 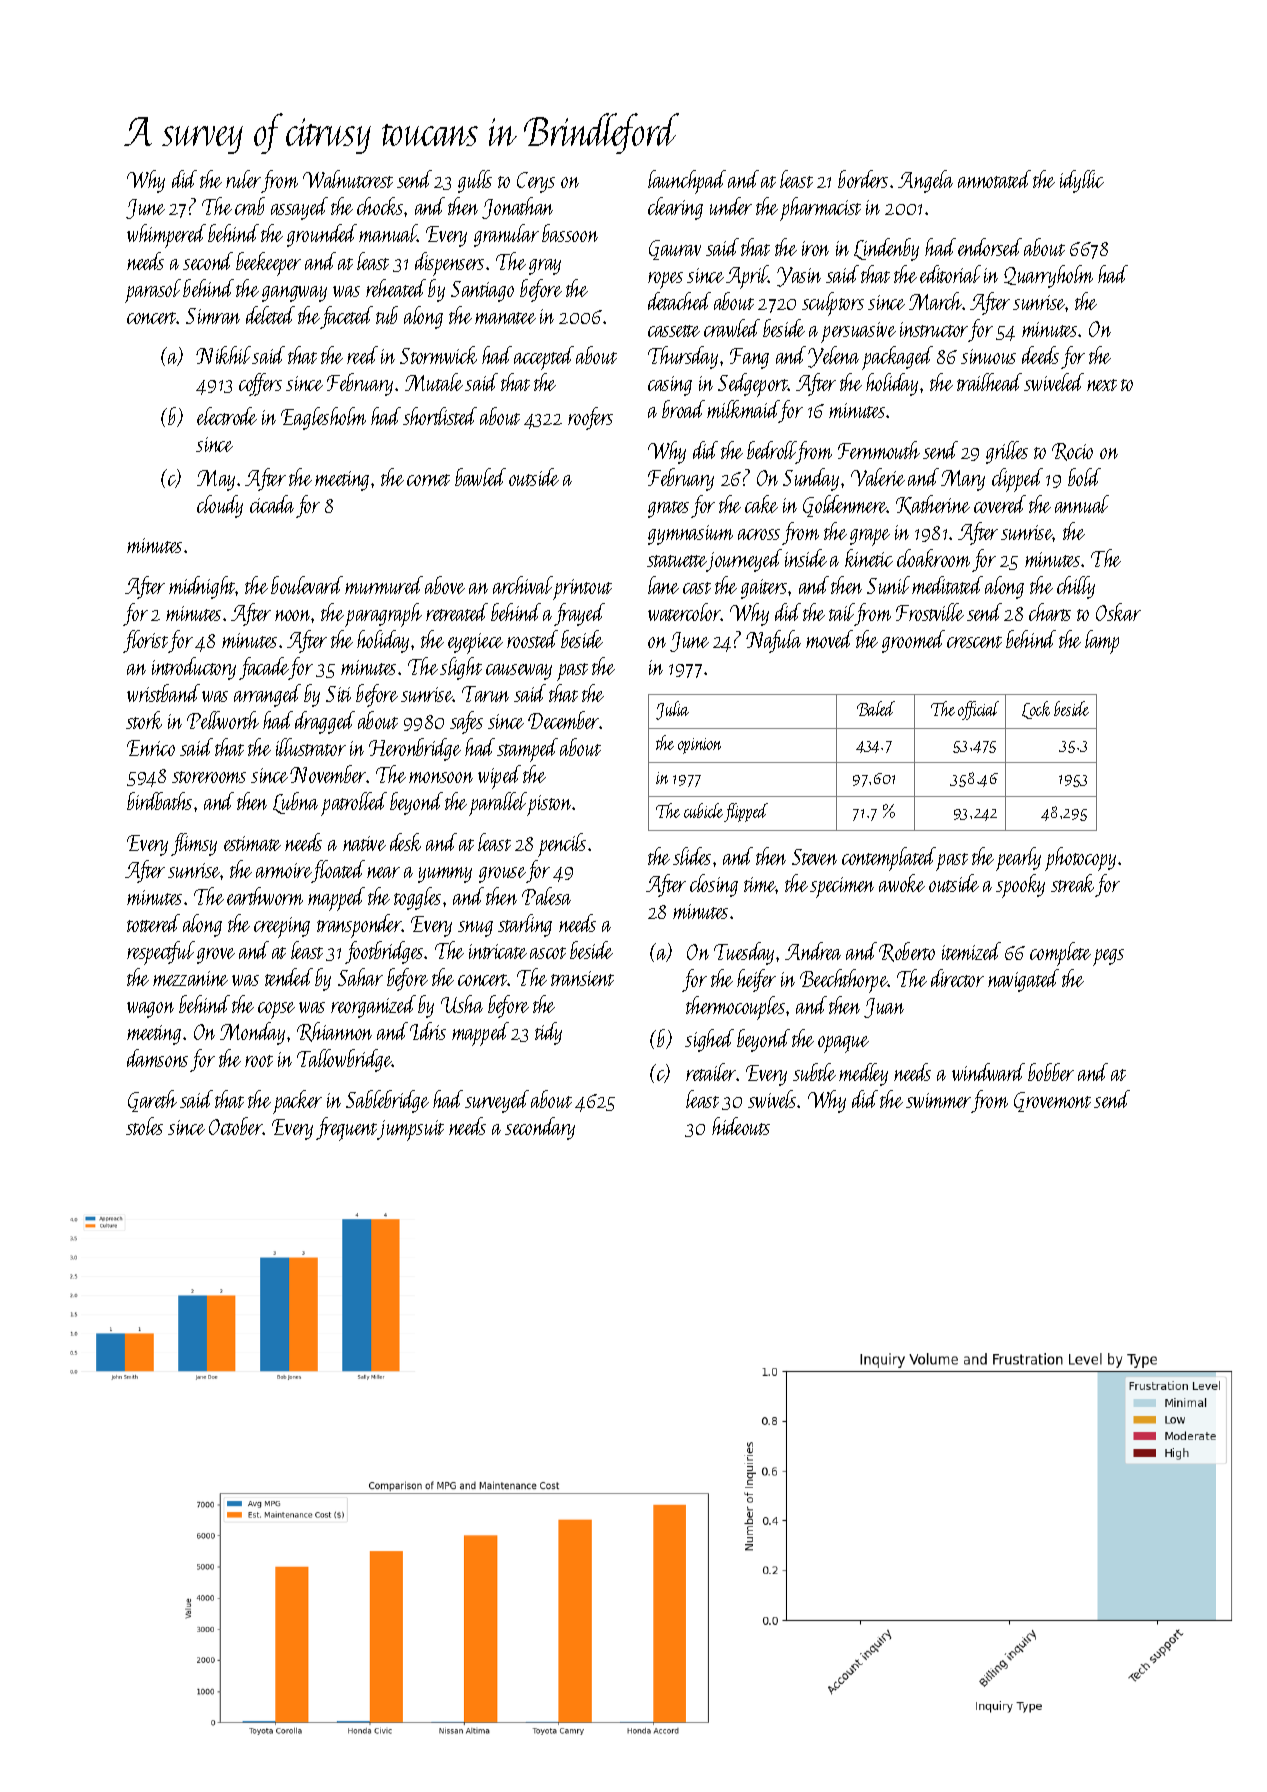 I want to click on Mary, so click(x=963, y=480).
